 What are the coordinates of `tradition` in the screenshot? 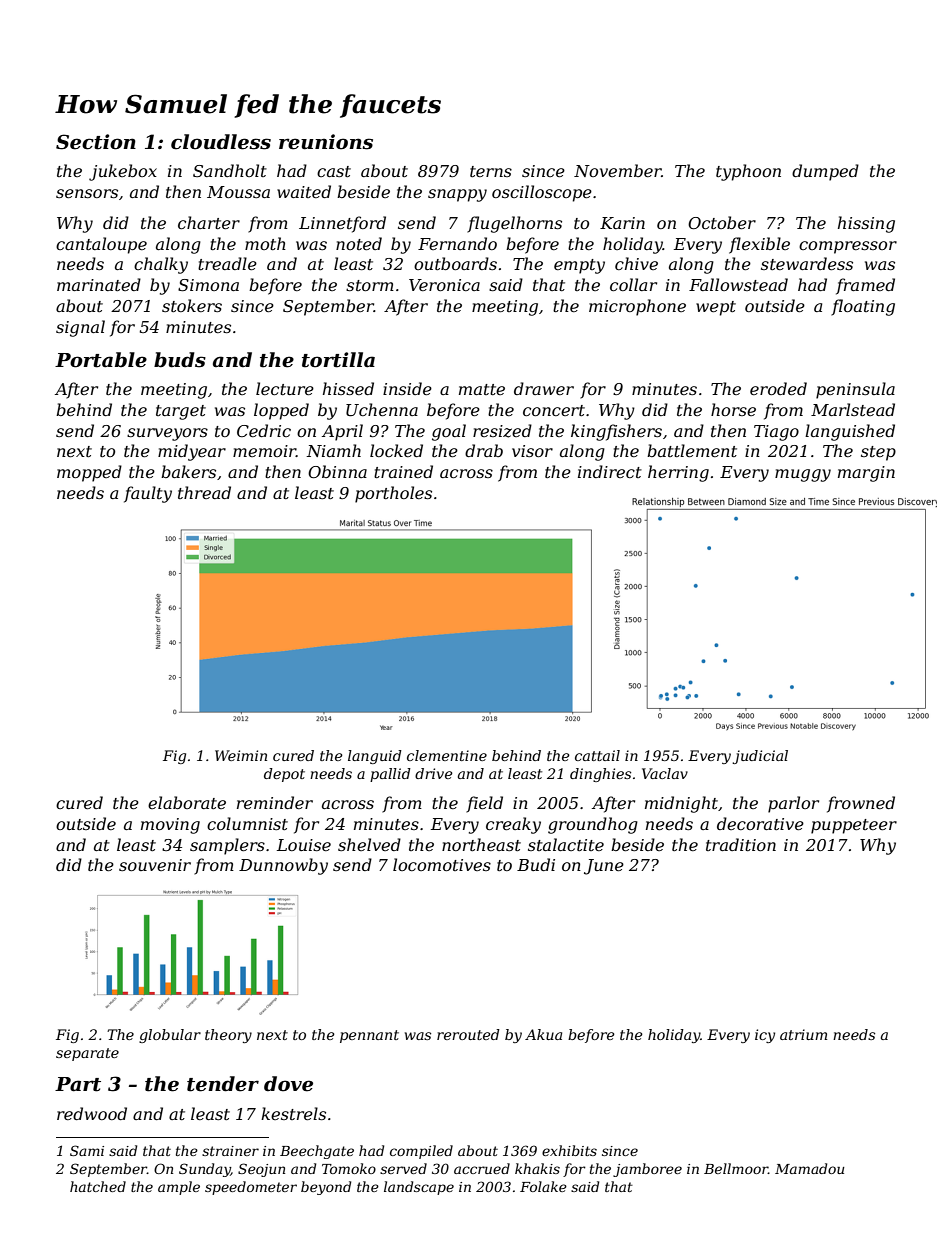 It's located at (741, 844).
